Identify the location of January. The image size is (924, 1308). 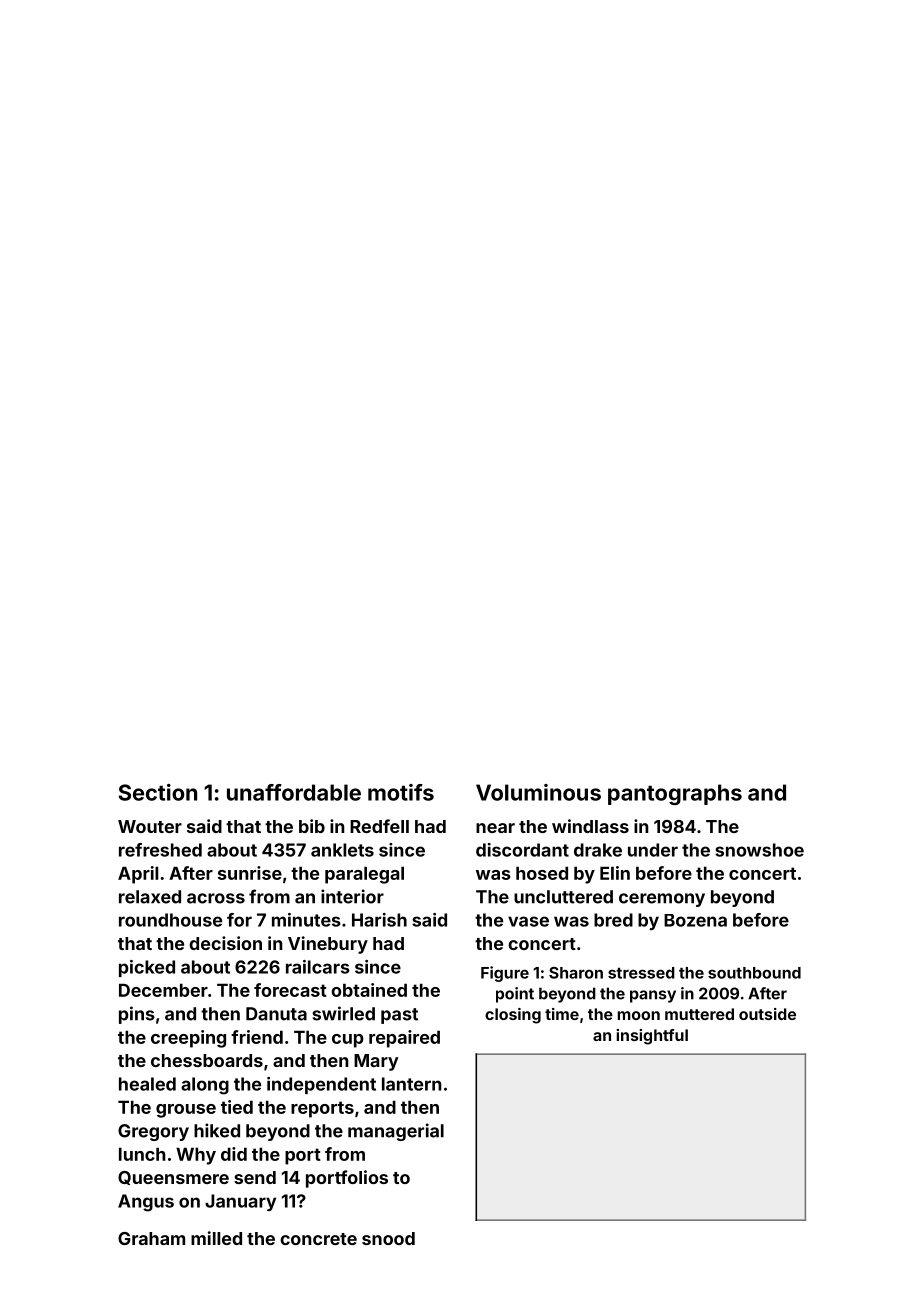
(240, 1202).
